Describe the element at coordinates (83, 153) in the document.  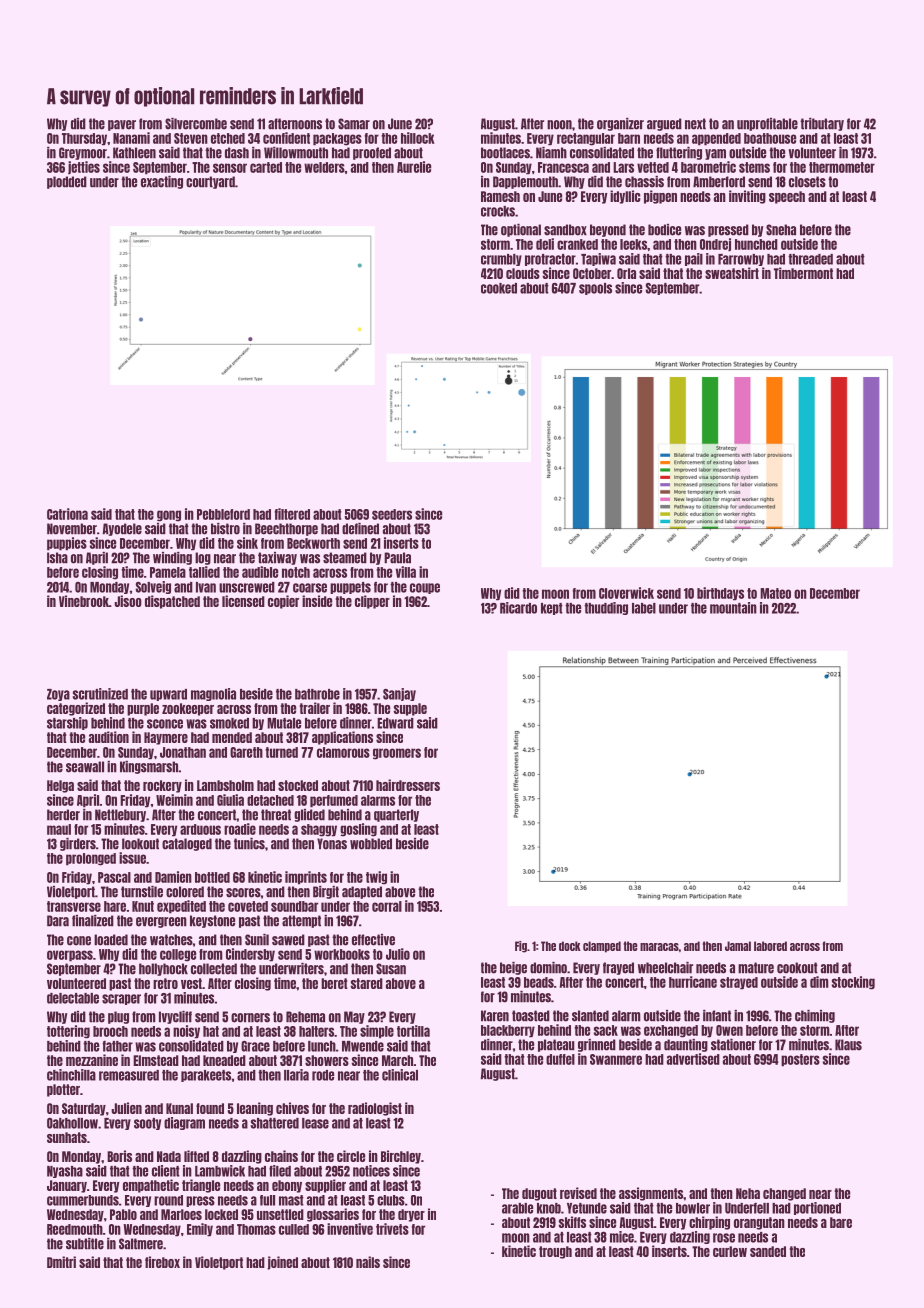
I see `Greymoor` at that location.
